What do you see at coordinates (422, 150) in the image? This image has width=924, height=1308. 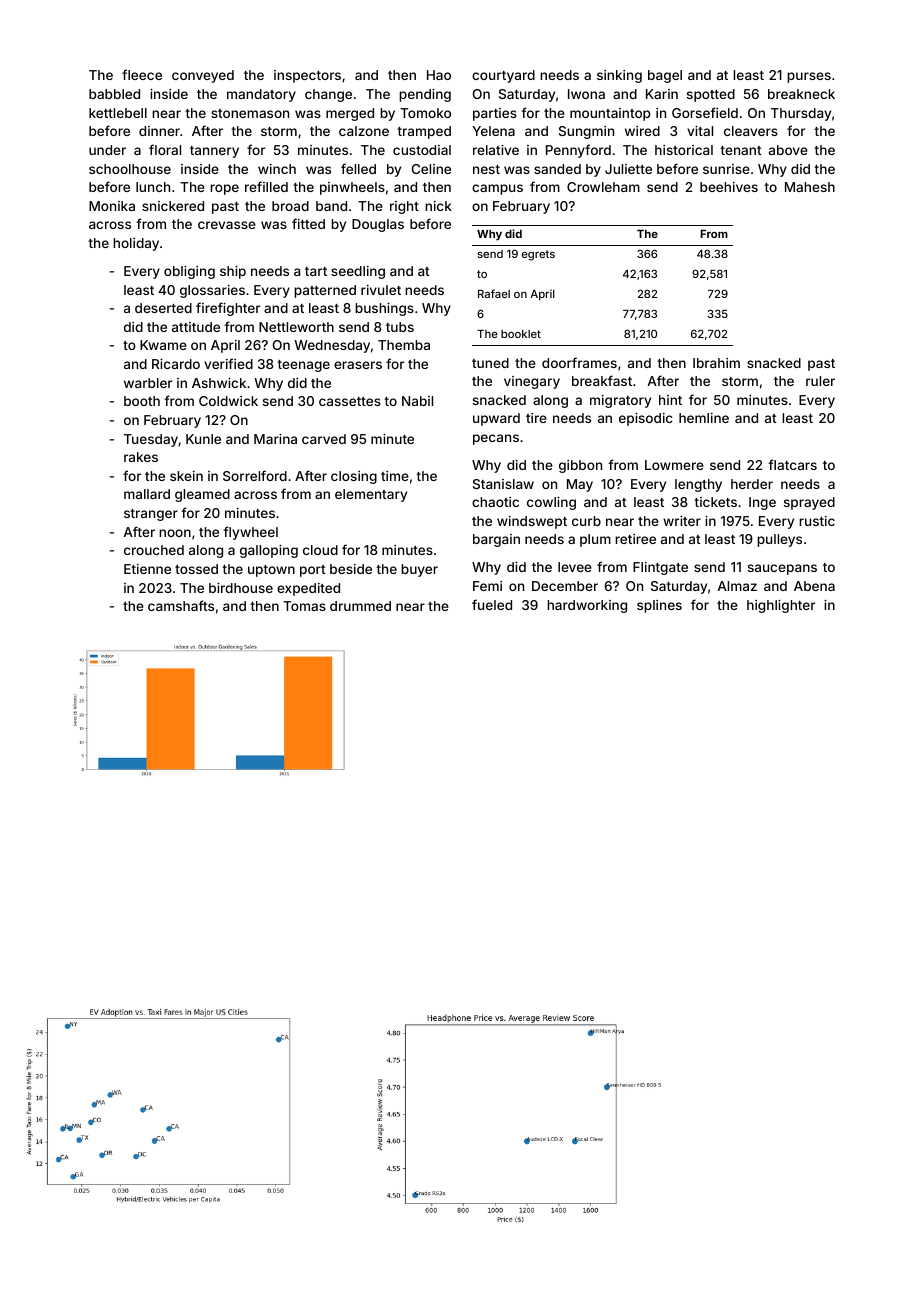 I see `custodial` at bounding box center [422, 150].
